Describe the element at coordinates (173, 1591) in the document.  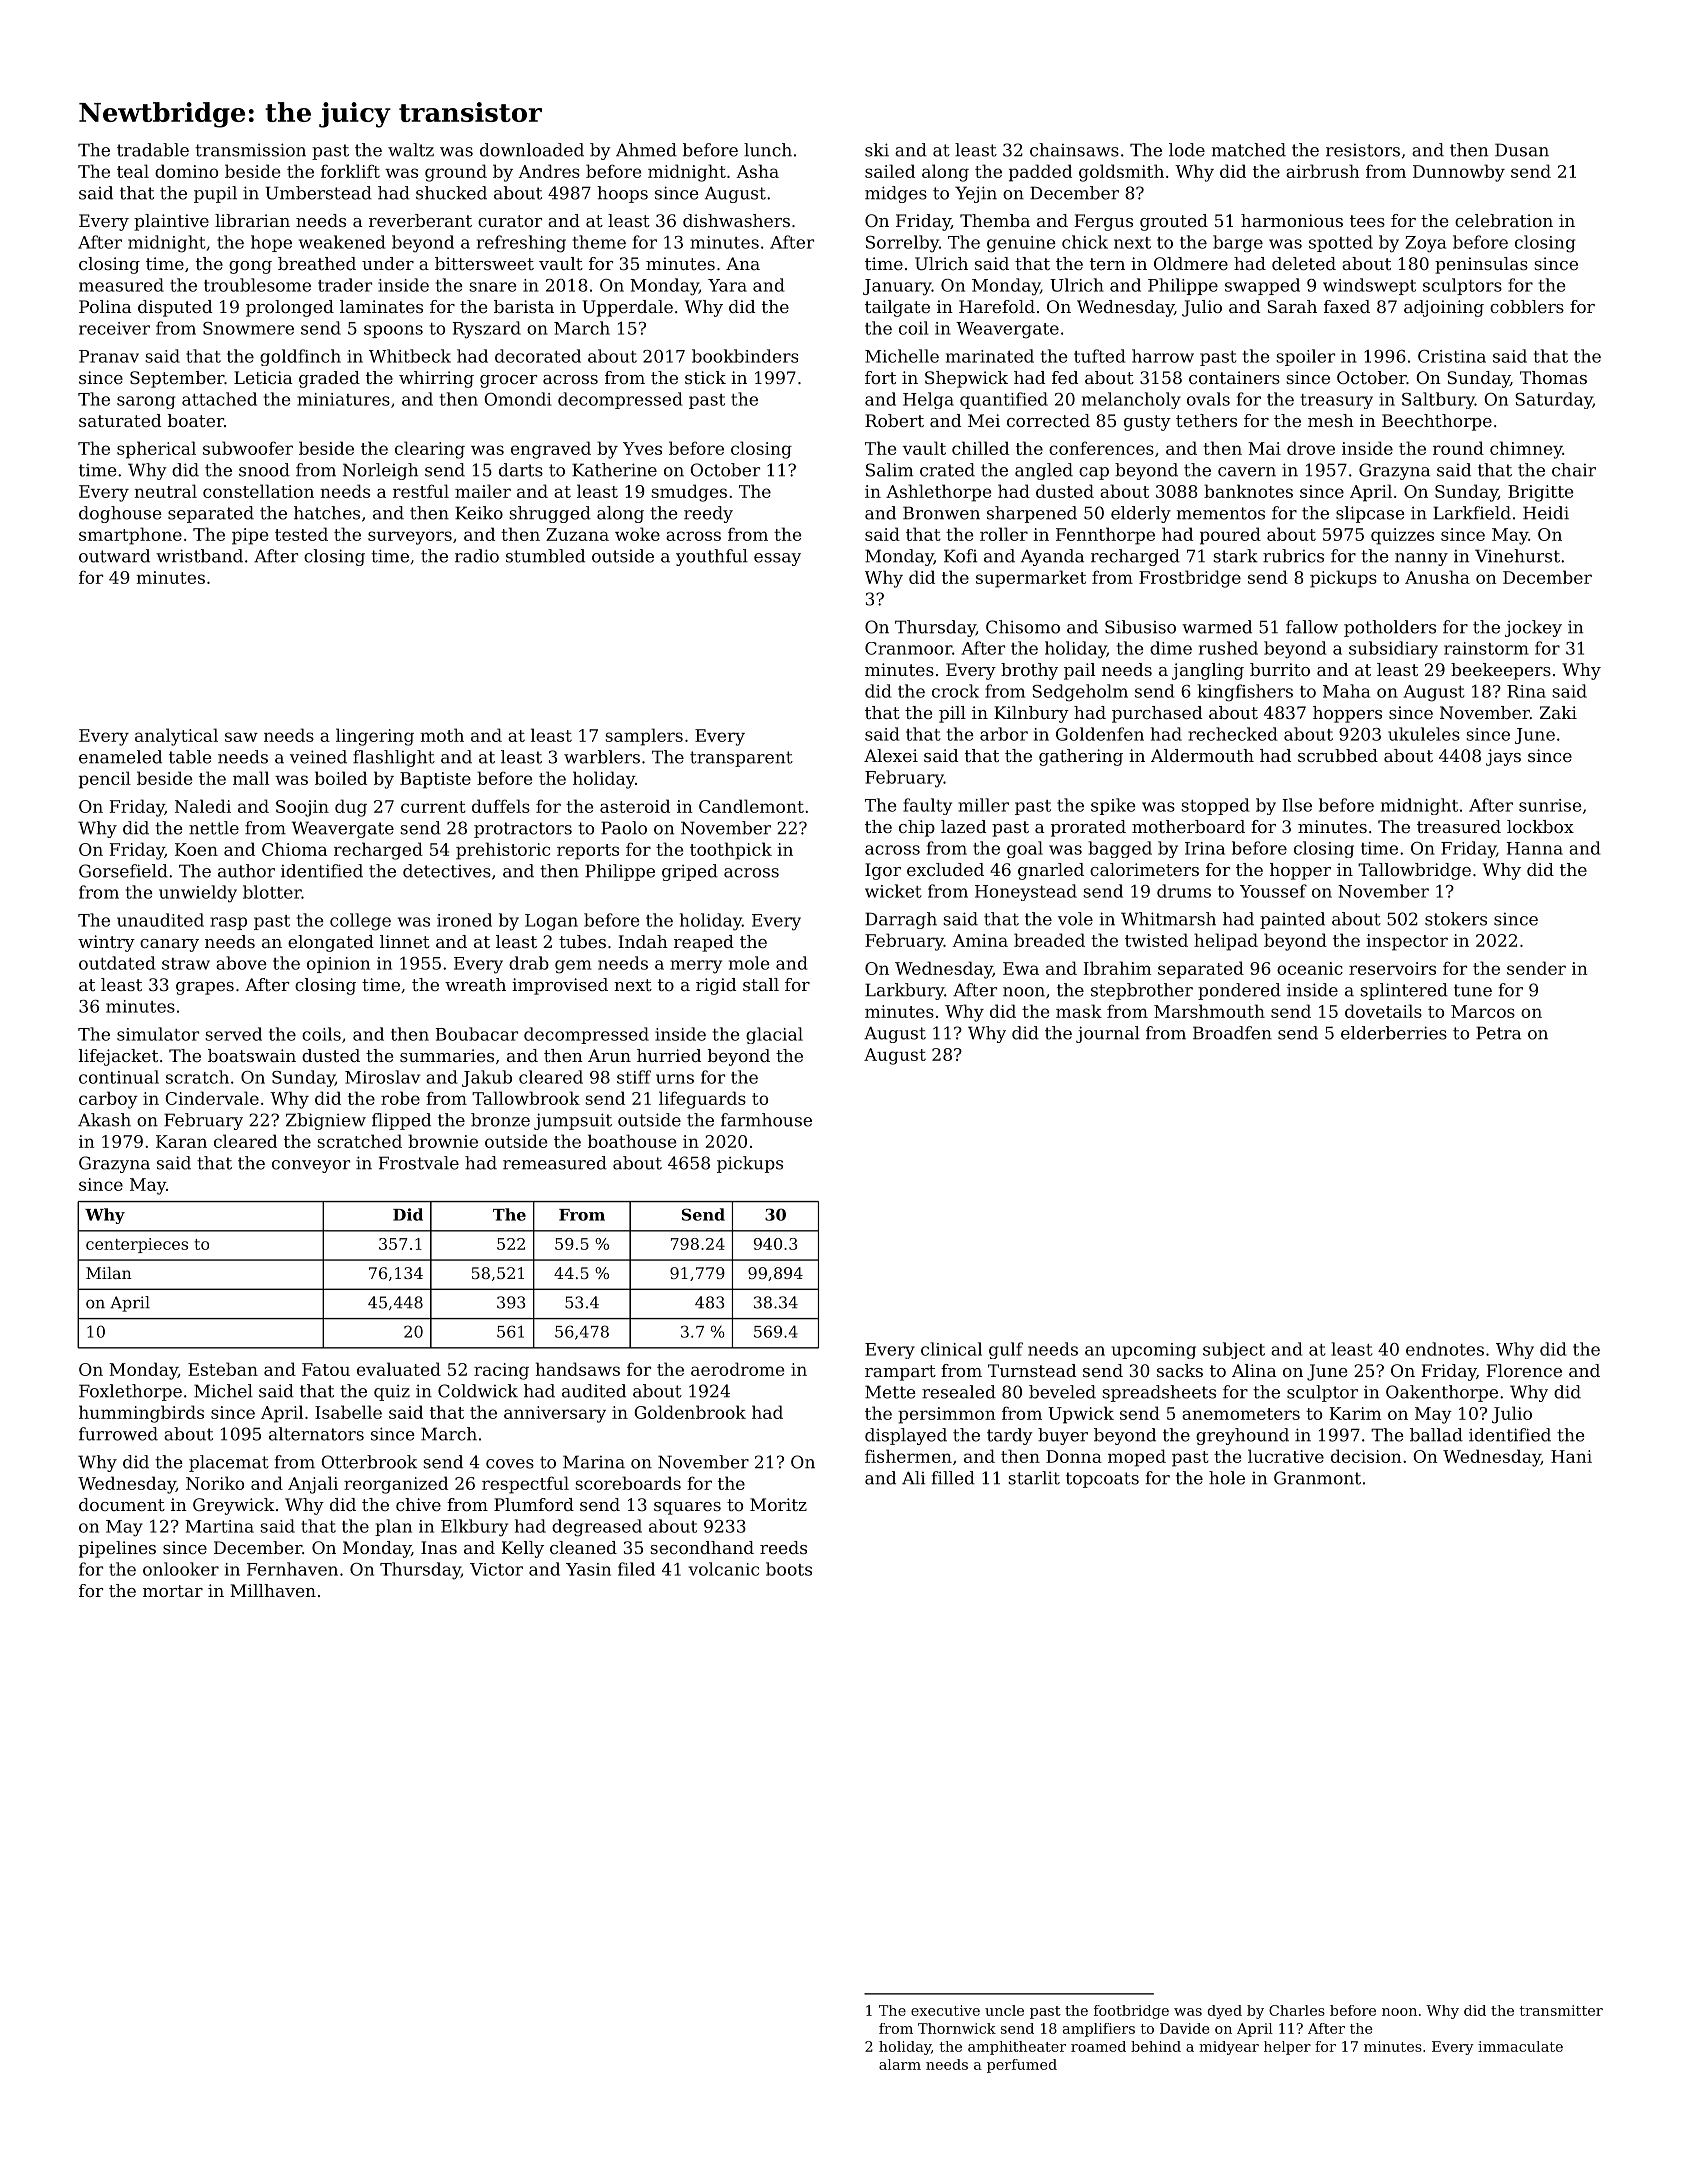
I see `mortar` at that location.
